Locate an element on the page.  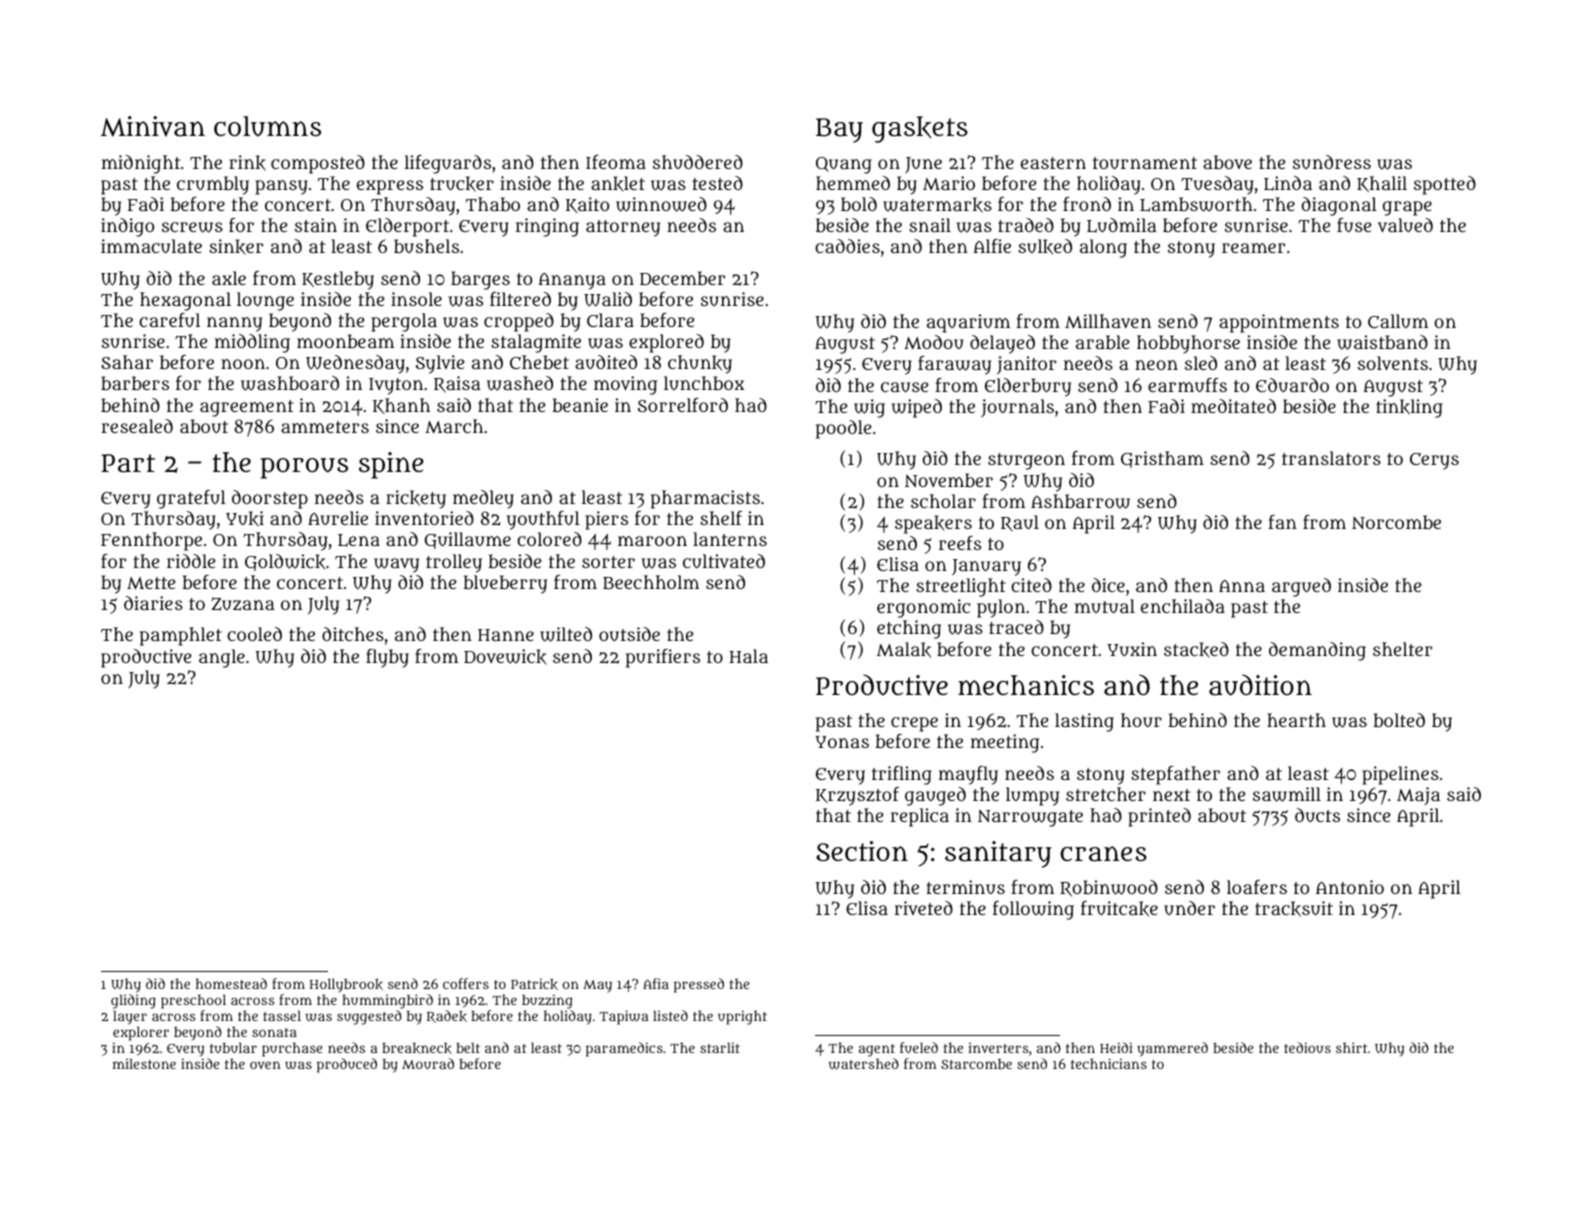
Lambsworth is located at coordinates (1196, 204).
